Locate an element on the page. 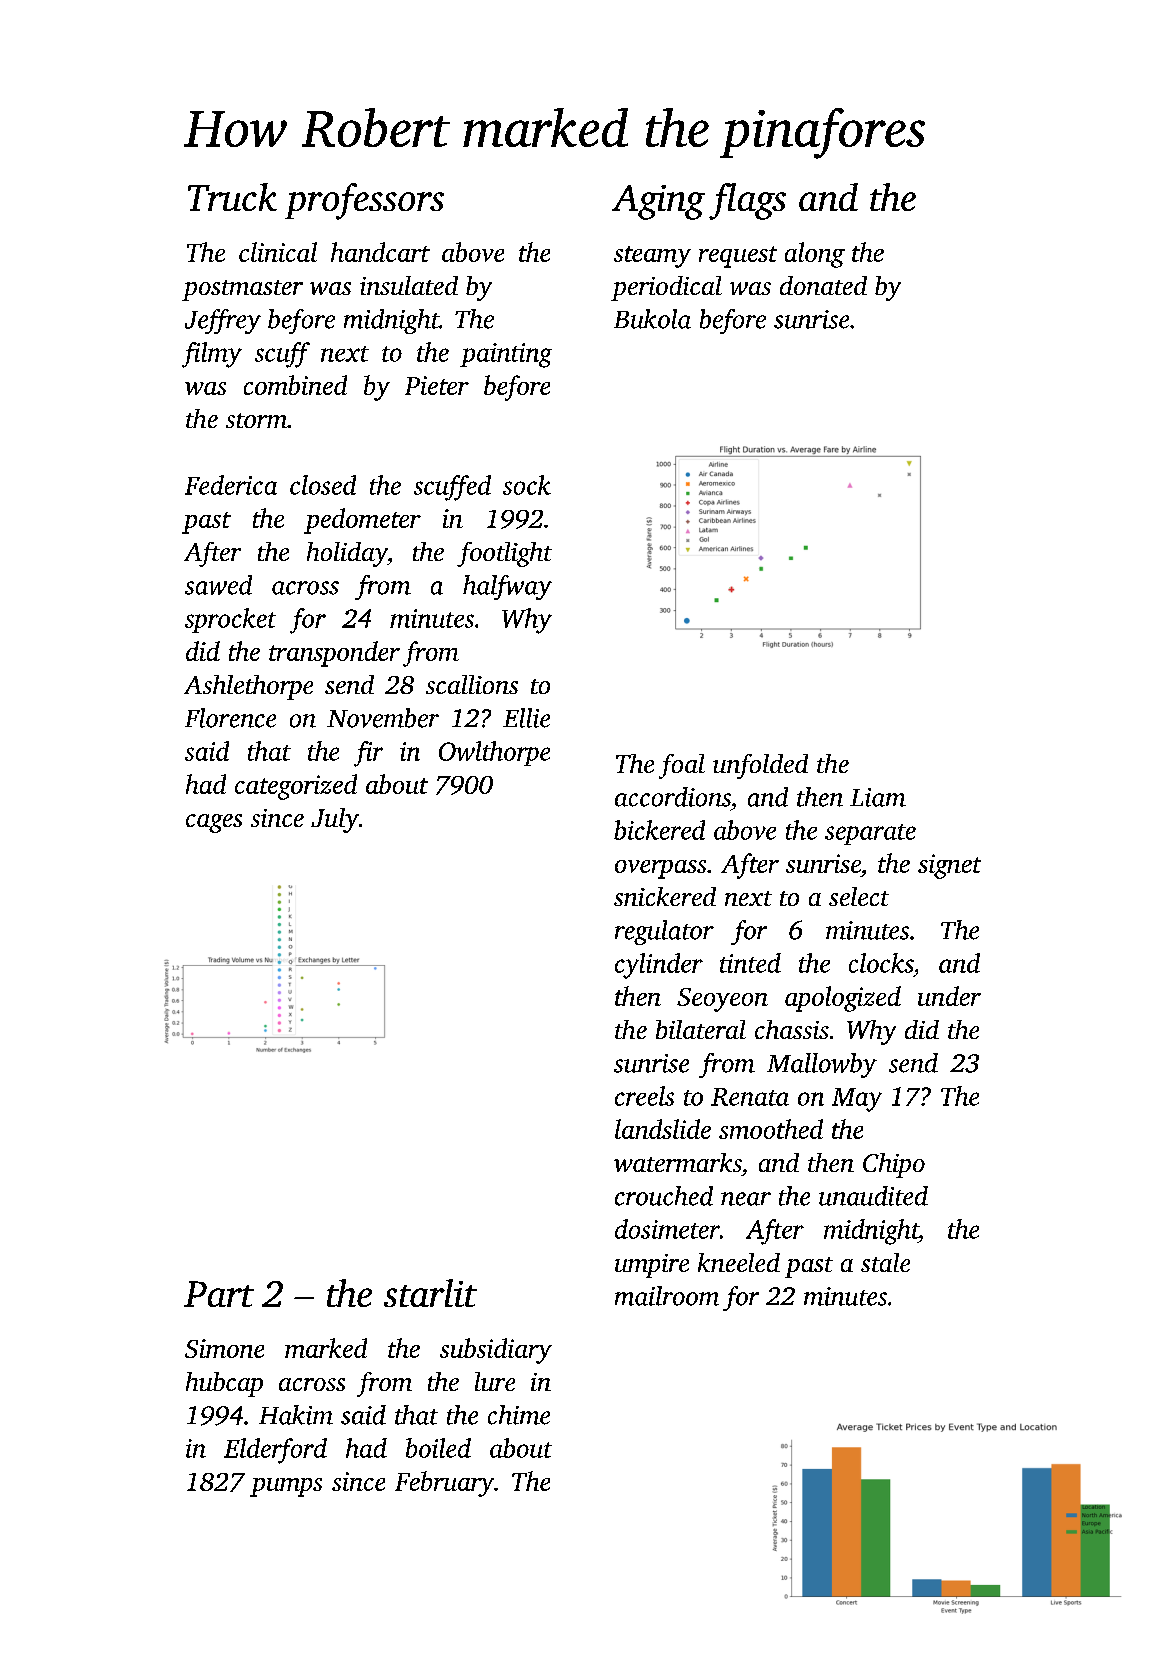 The image size is (1165, 1654). professors is located at coordinates (364, 201).
